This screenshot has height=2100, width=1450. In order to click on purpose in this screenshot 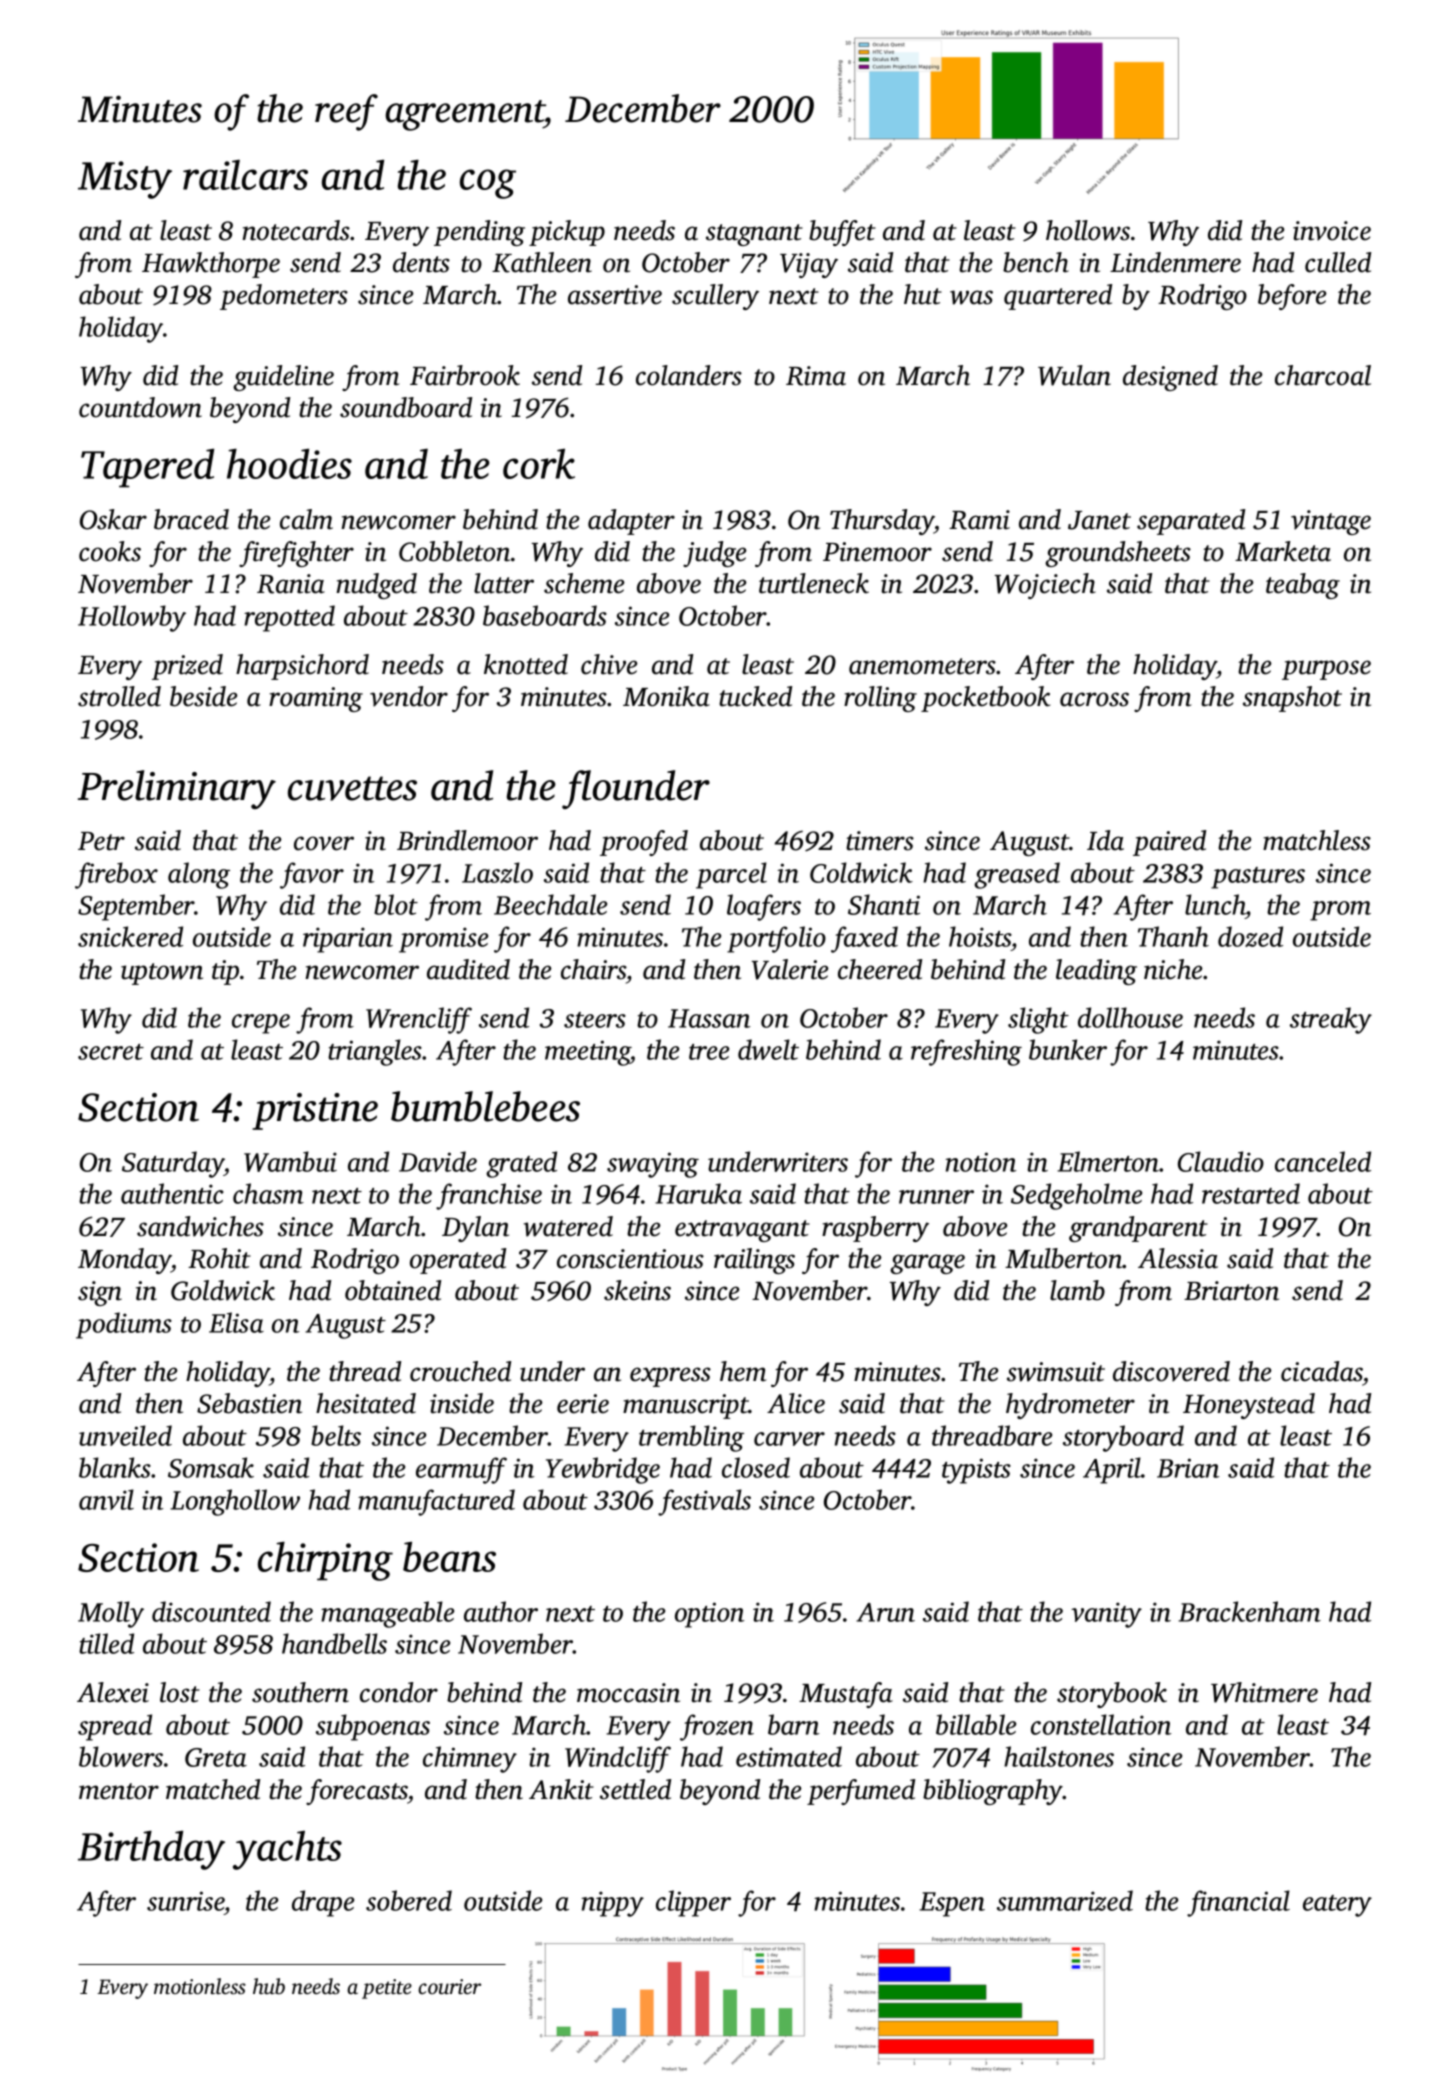, I will do `click(1326, 670)`.
